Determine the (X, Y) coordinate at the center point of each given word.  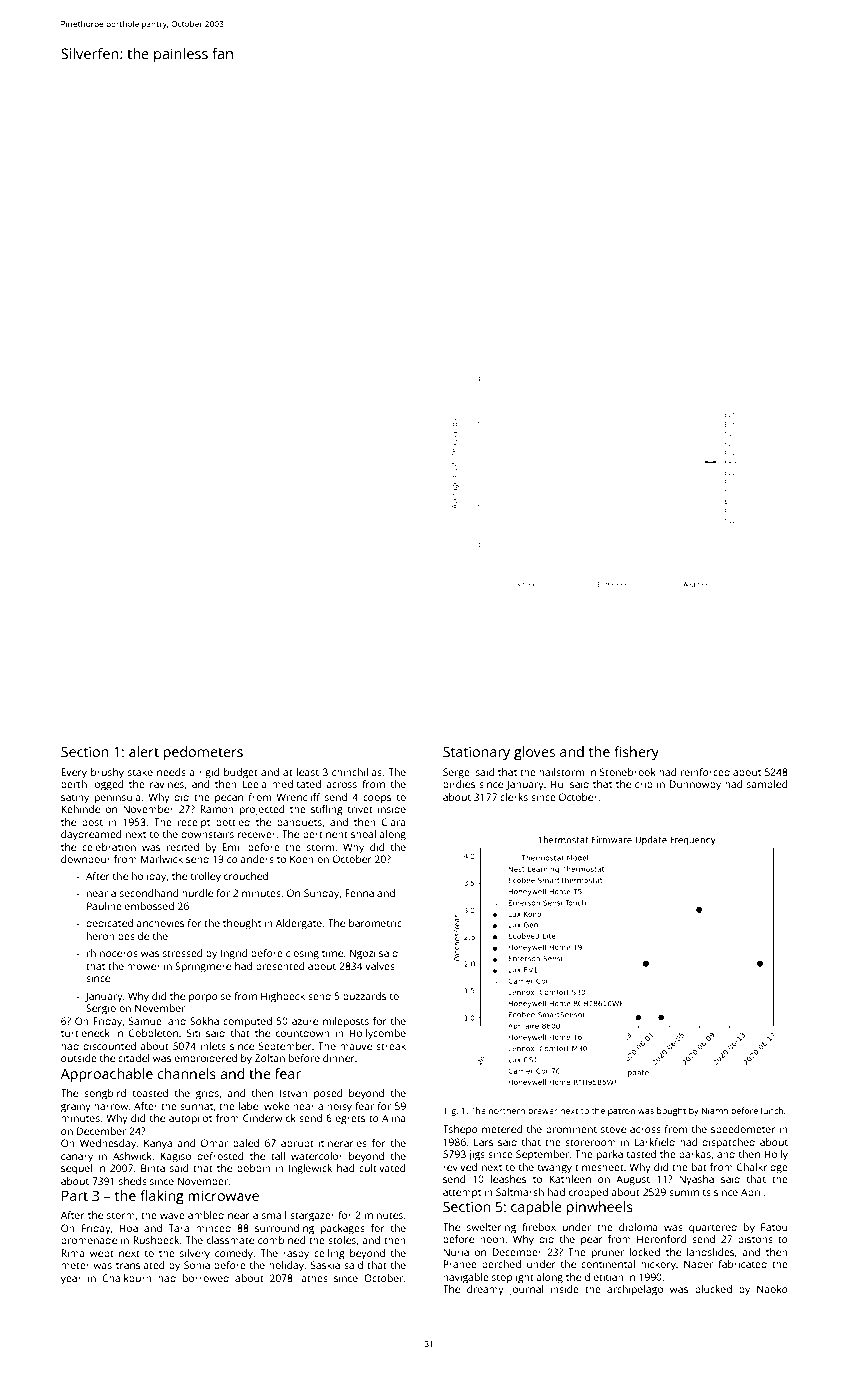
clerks (514, 797)
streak (391, 1046)
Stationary (476, 753)
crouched (246, 876)
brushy (107, 773)
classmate (230, 1240)
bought (671, 1111)
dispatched (728, 1143)
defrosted (220, 1156)
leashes (508, 1179)
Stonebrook (628, 772)
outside (79, 1058)
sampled (767, 785)
